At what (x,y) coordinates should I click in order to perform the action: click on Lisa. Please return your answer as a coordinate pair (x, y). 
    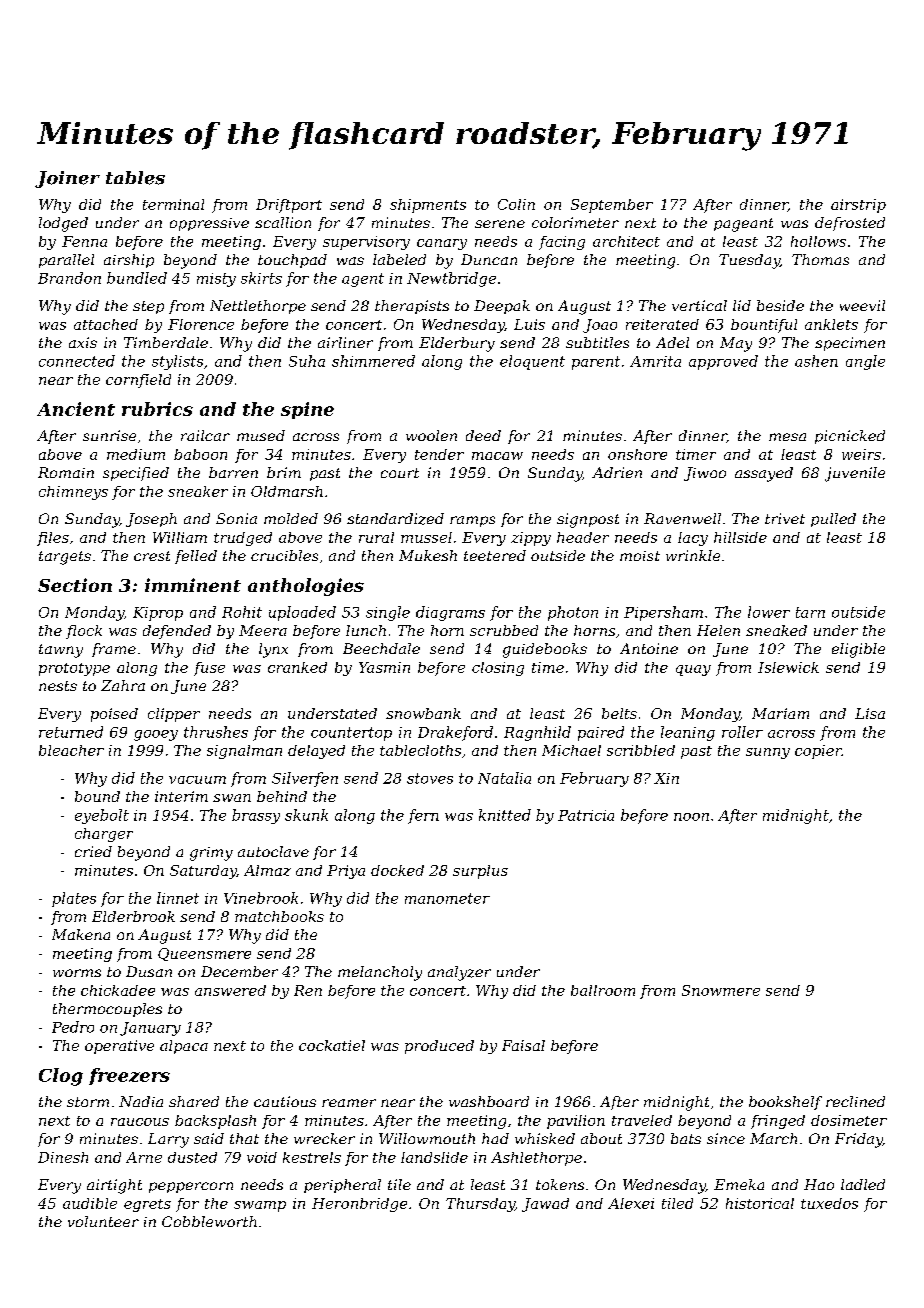
    Looking at the image, I should click on (870, 713).
